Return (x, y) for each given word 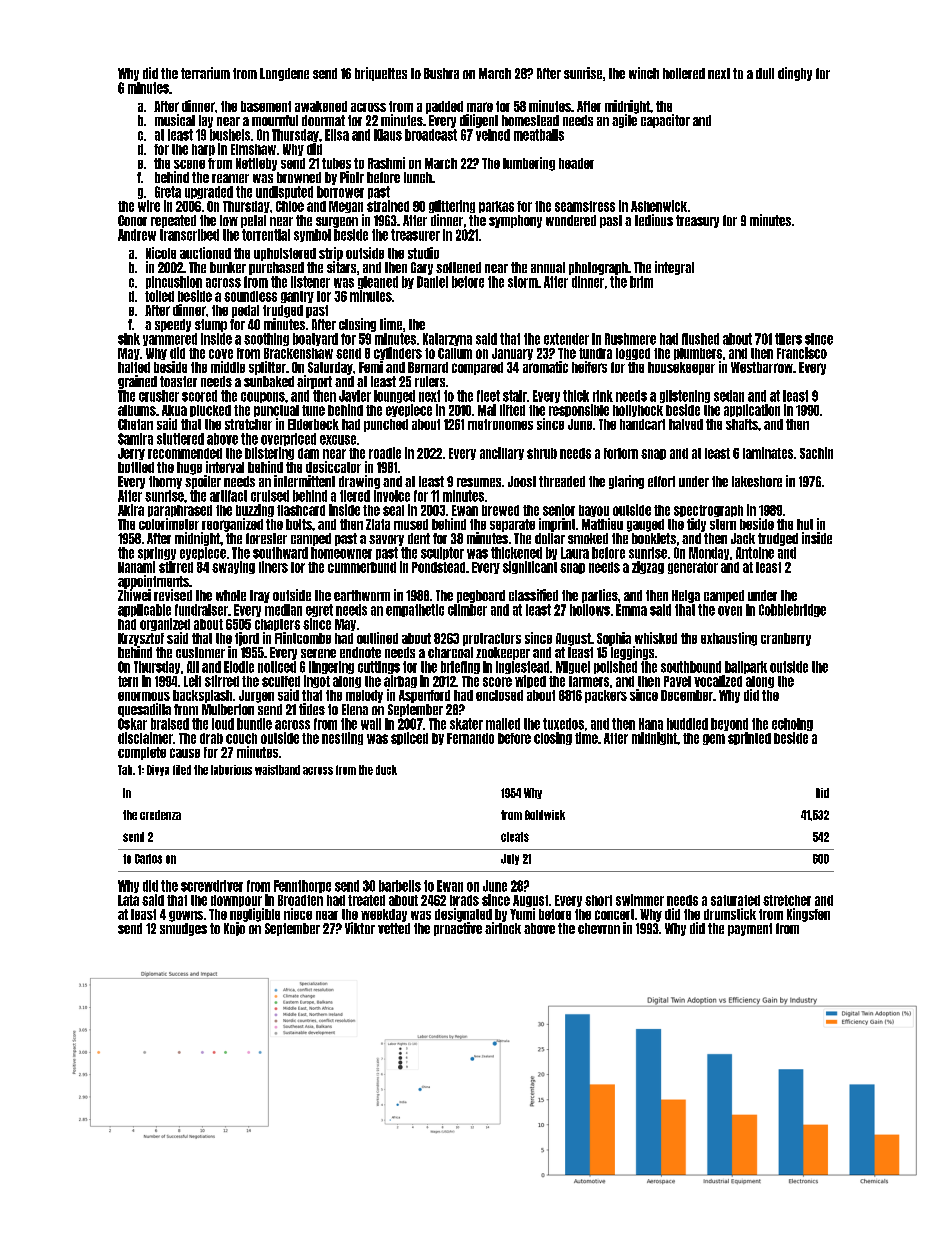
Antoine (755, 553)
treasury (697, 221)
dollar (550, 538)
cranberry (786, 639)
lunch (418, 177)
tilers (788, 339)
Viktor (360, 928)
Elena (355, 709)
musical (175, 120)
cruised (270, 496)
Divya (158, 770)
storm (523, 282)
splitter (267, 368)
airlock (503, 928)
